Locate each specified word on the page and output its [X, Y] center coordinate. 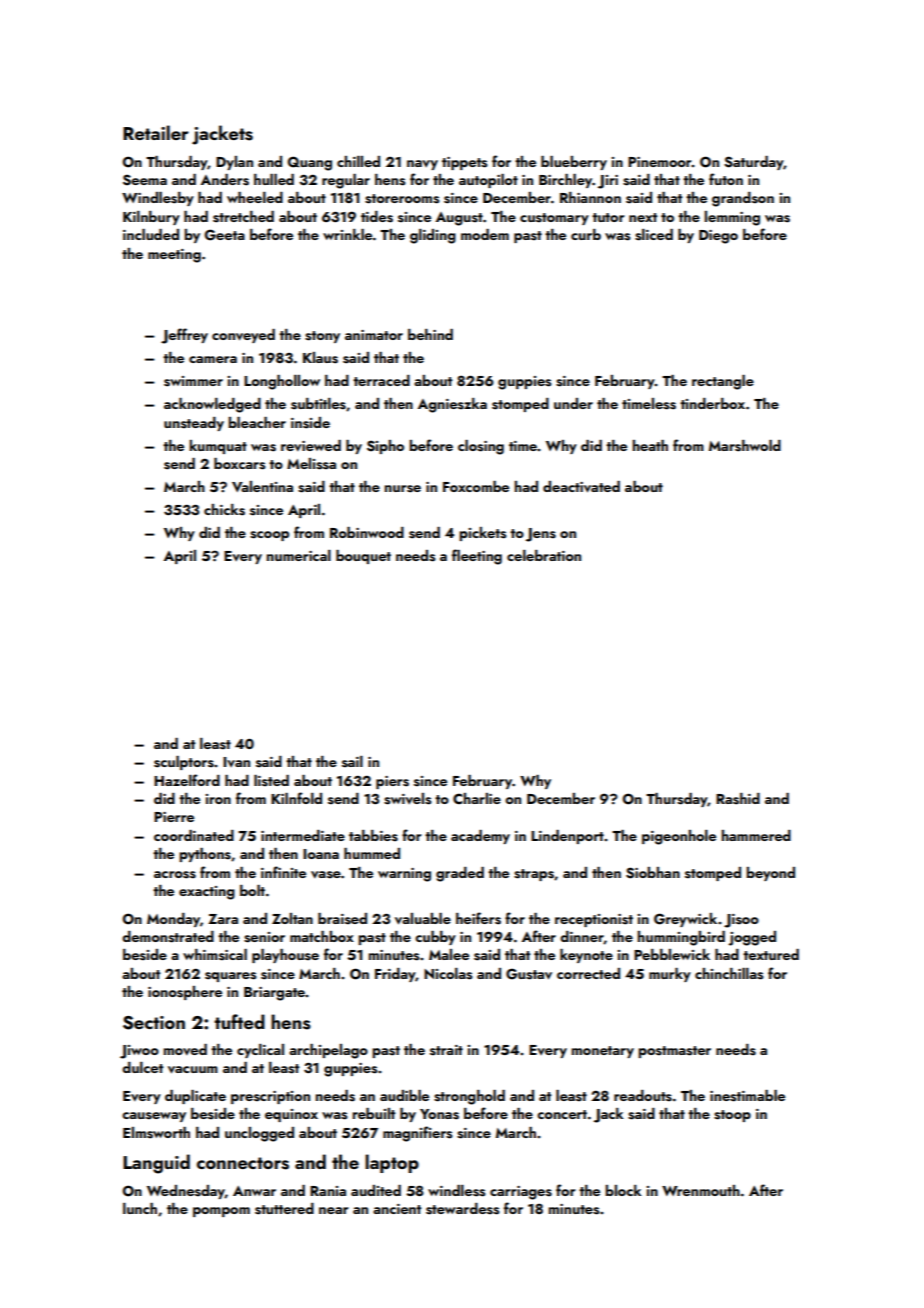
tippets [464, 163]
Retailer [156, 132]
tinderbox [712, 403]
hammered [756, 835]
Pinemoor [660, 162]
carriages [521, 1193]
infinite [283, 872]
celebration [544, 555]
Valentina [262, 486]
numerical [299, 555]
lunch [140, 1208]
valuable [423, 919]
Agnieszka [452, 405]
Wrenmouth [701, 1190]
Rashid [738, 799]
